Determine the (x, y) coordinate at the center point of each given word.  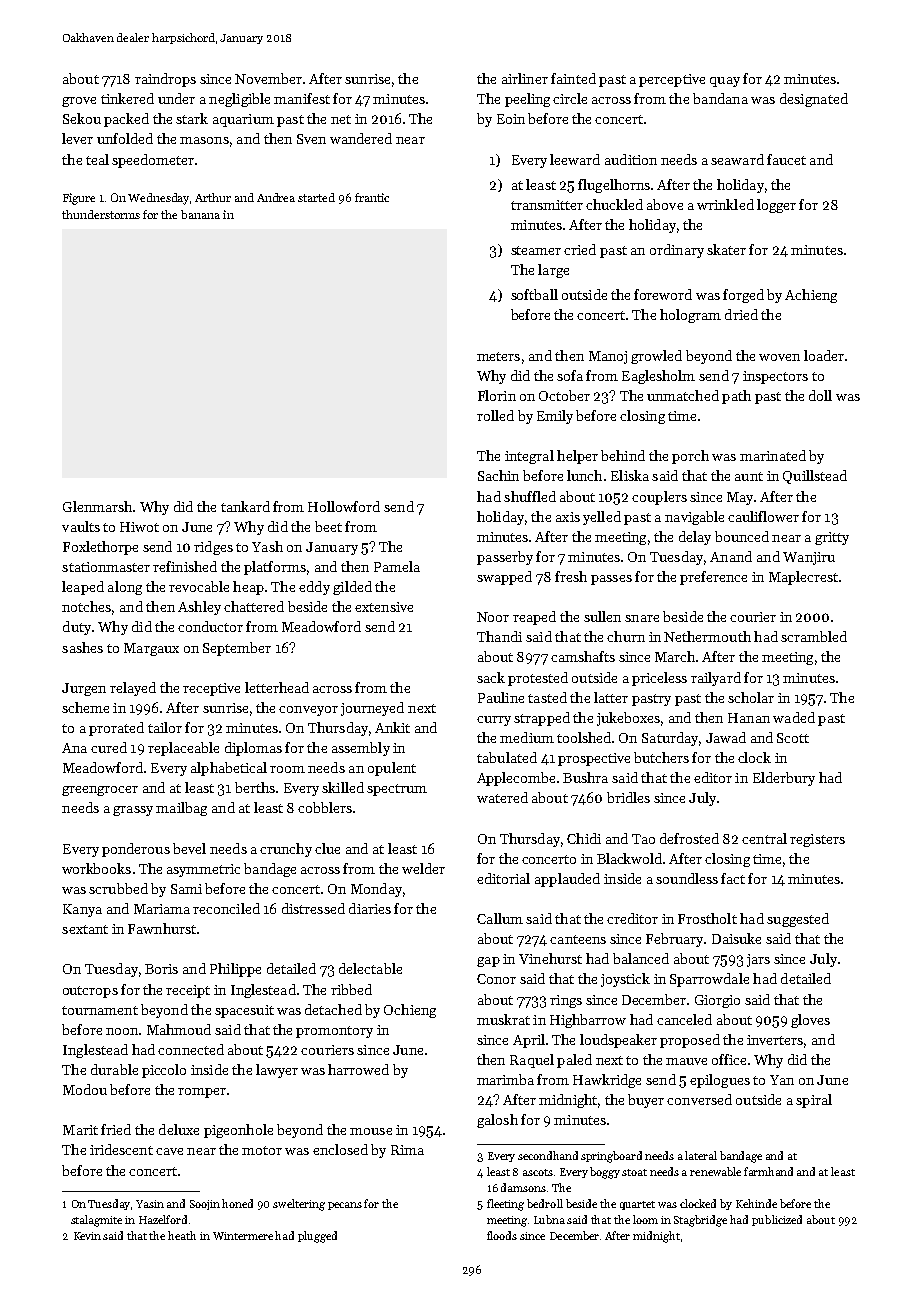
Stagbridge (700, 1221)
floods (502, 1235)
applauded (567, 880)
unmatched (683, 395)
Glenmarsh (97, 506)
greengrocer (100, 791)
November (268, 78)
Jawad (726, 737)
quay (725, 82)
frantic (372, 197)
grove (79, 102)
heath (182, 1235)
